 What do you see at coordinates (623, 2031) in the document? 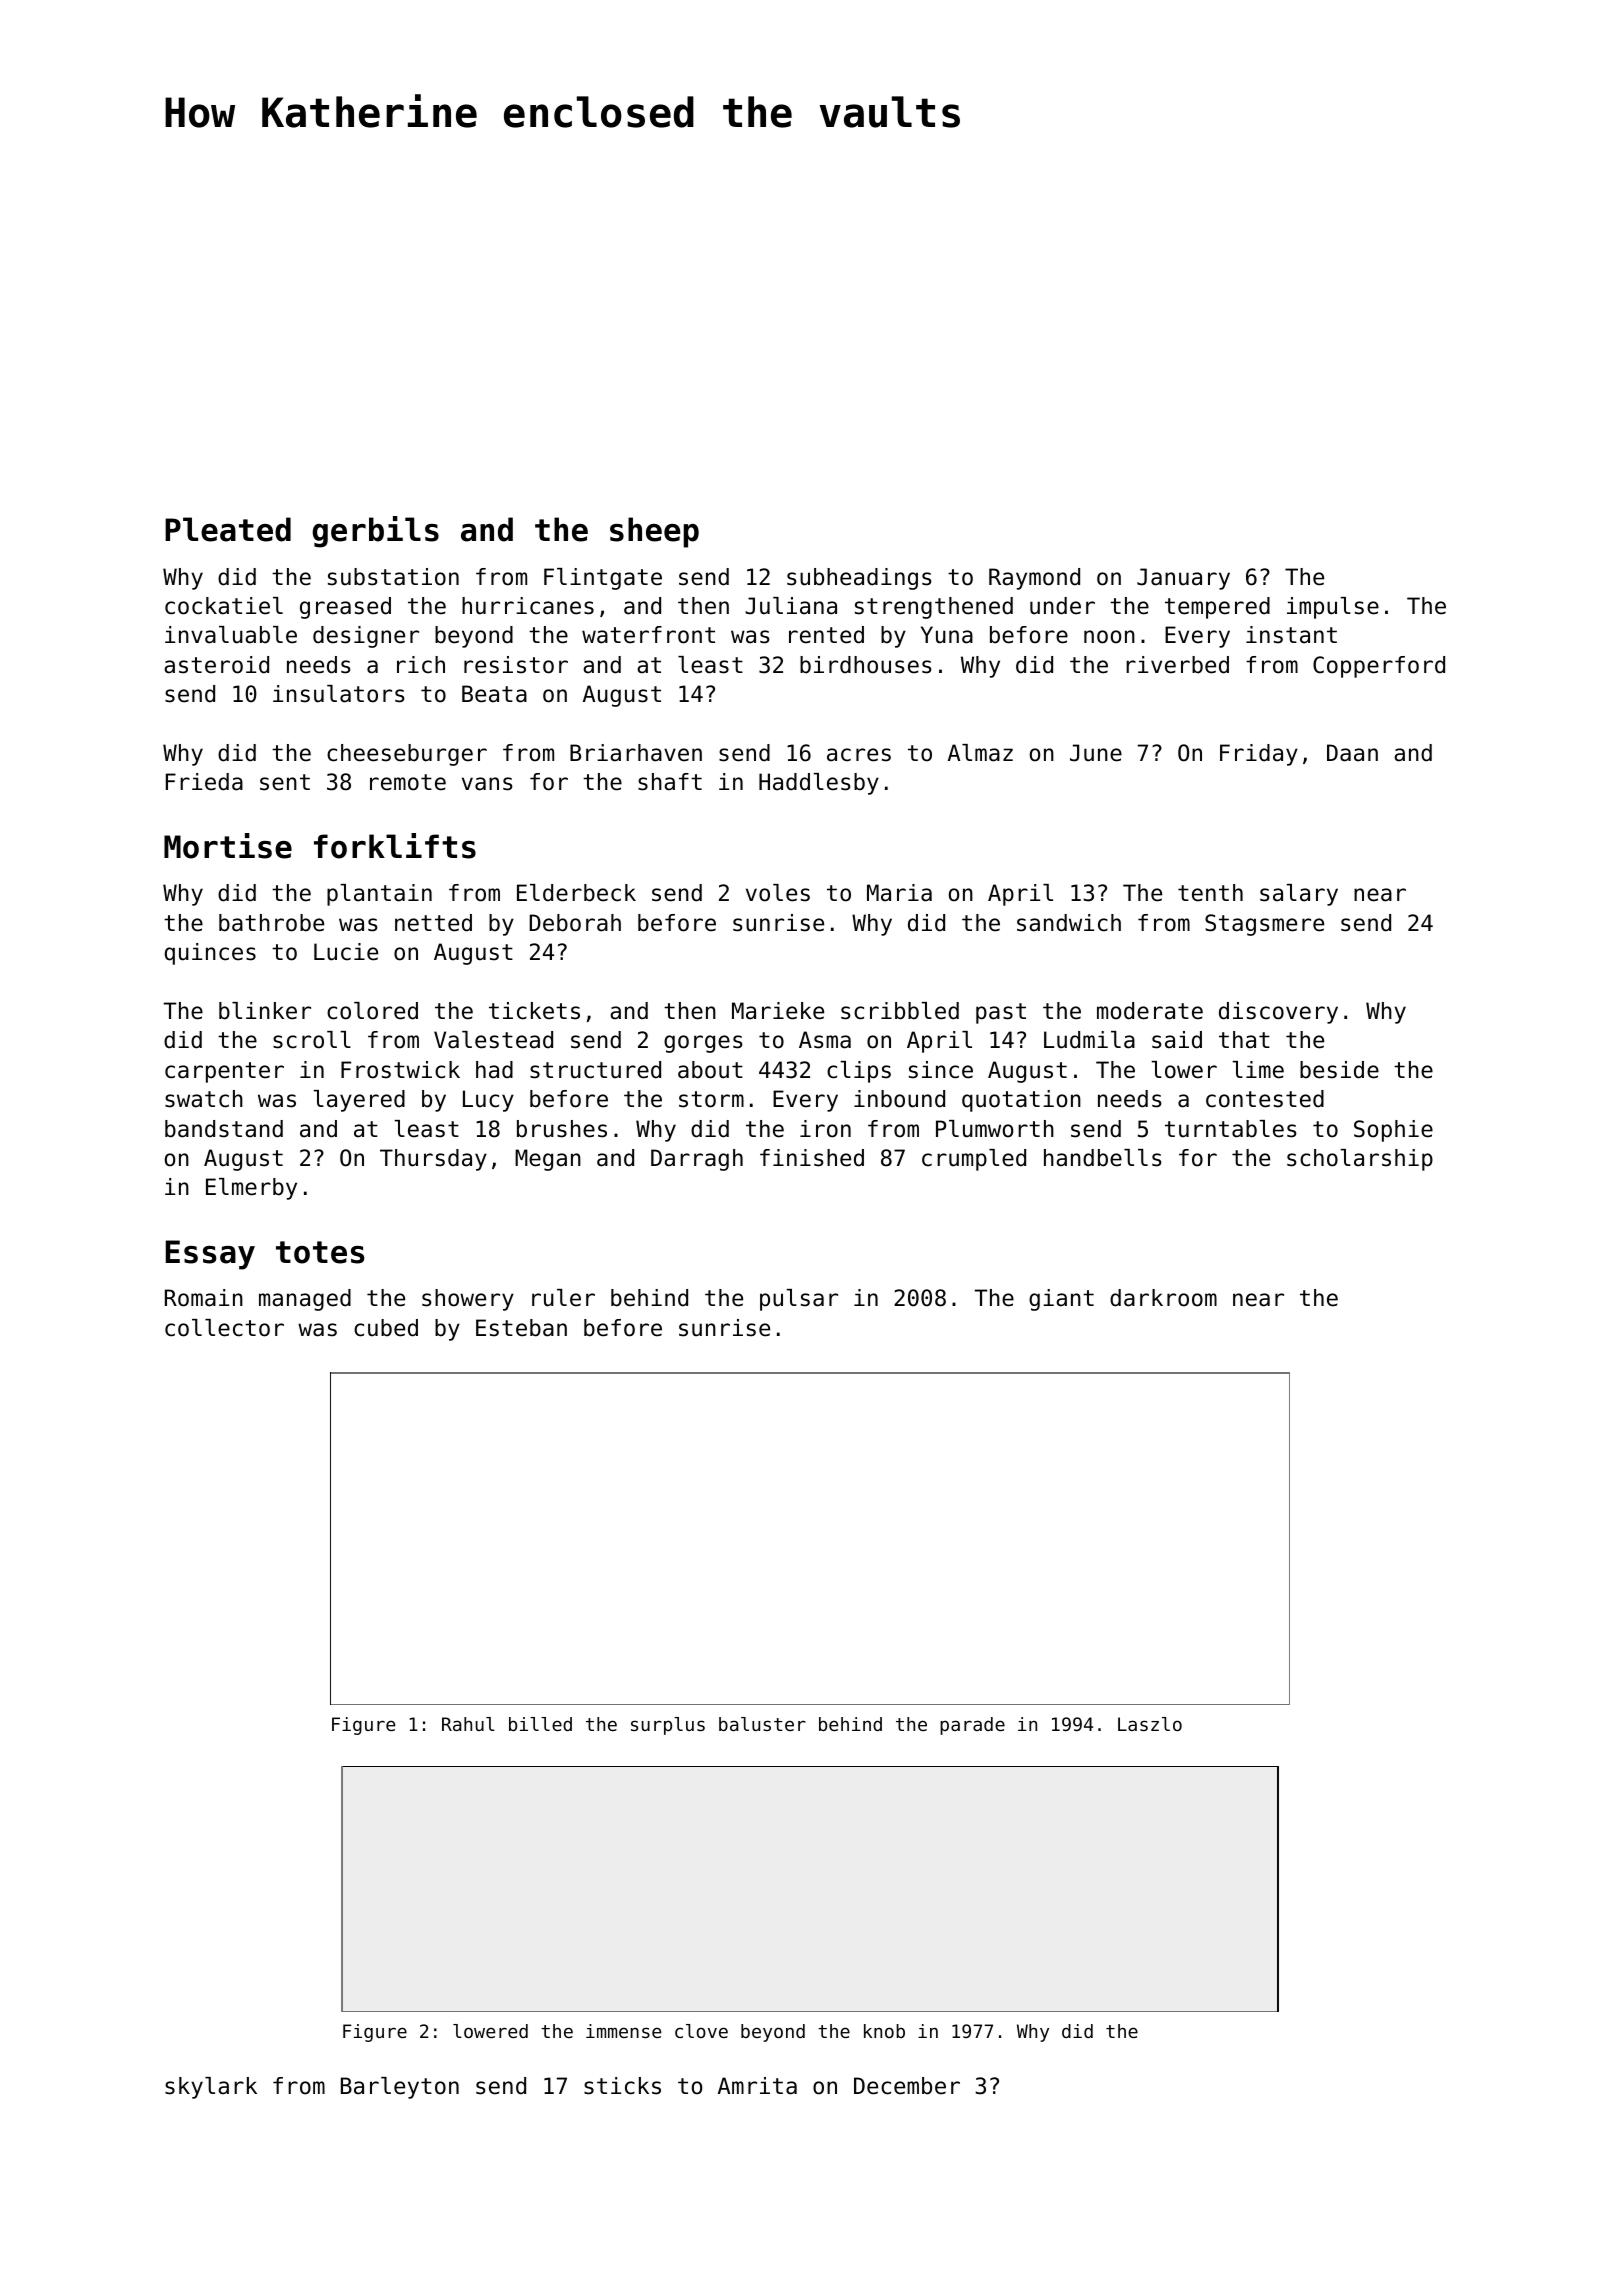
I see `immense` at bounding box center [623, 2031].
